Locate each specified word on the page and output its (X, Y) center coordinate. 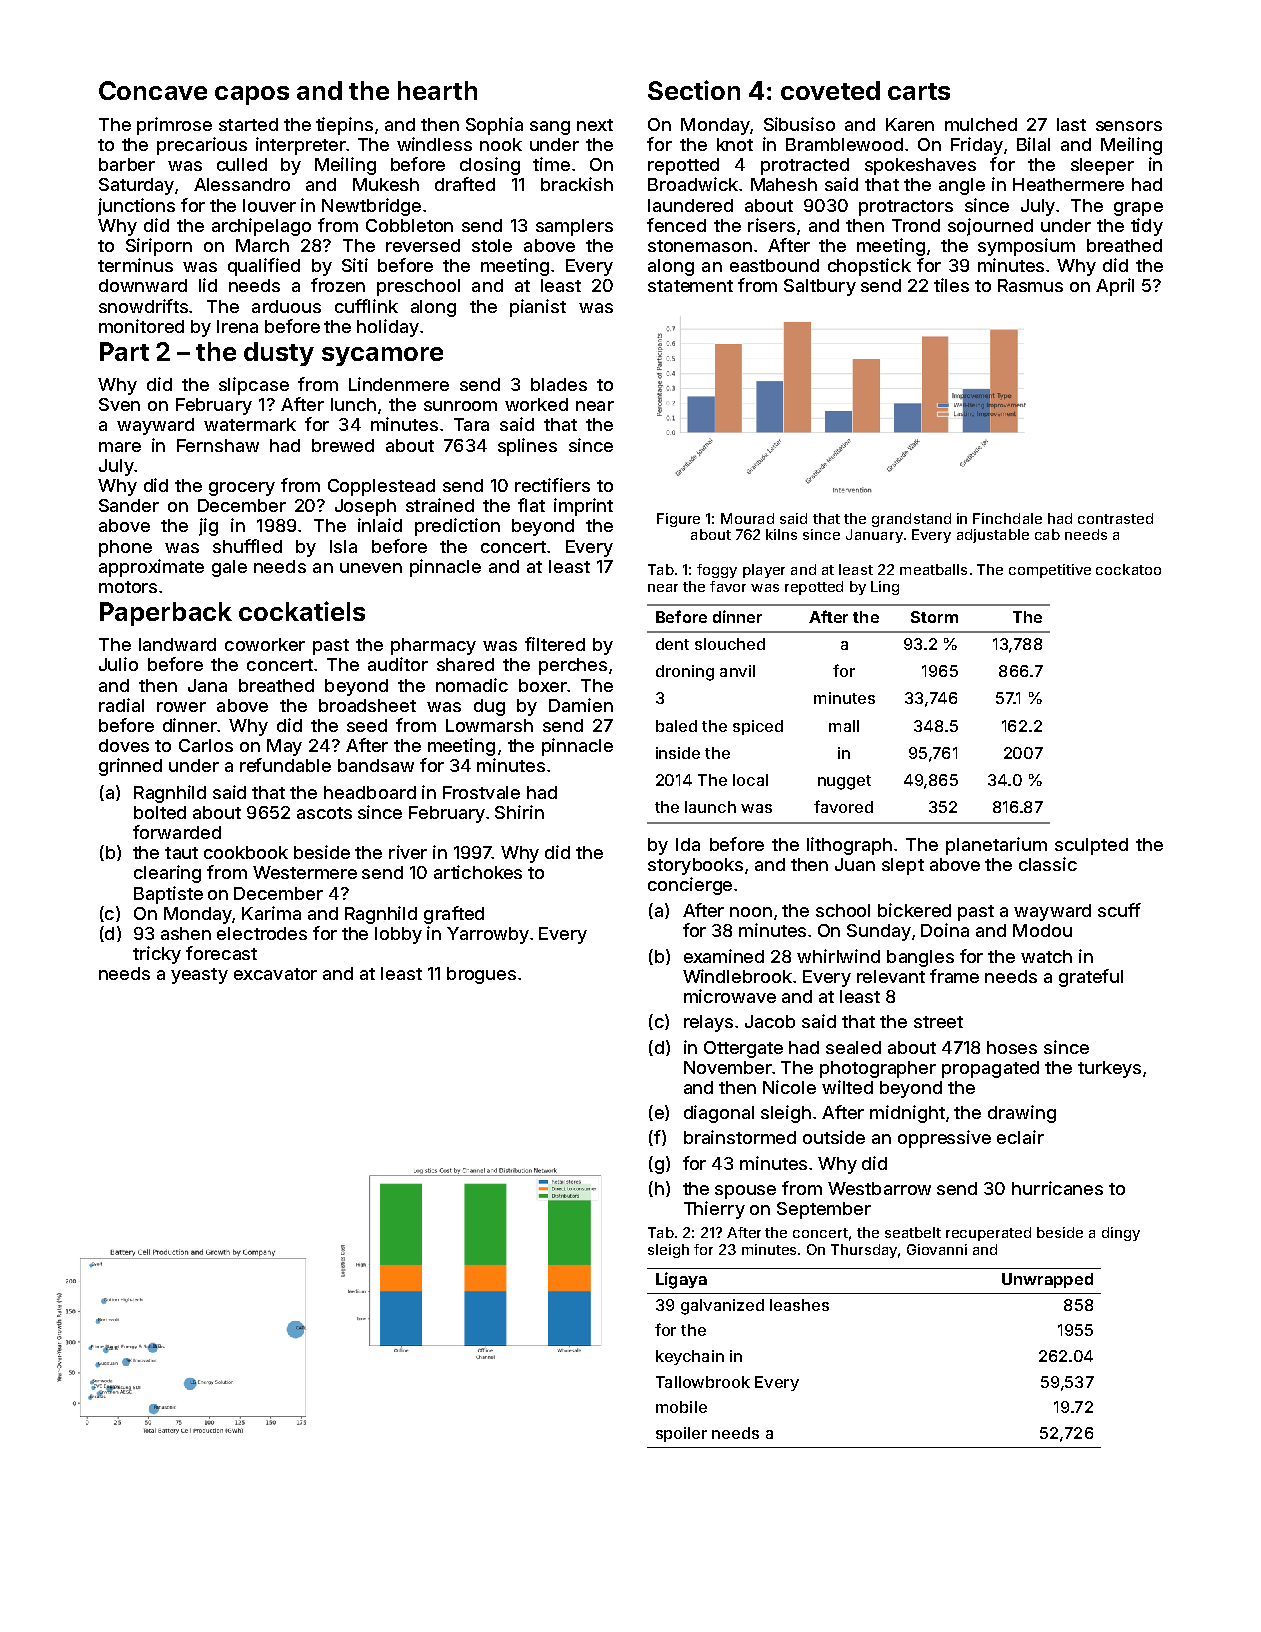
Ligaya (681, 1280)
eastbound (774, 265)
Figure (678, 520)
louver (269, 205)
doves (124, 745)
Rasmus (1030, 285)
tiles (951, 285)
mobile (681, 1407)
